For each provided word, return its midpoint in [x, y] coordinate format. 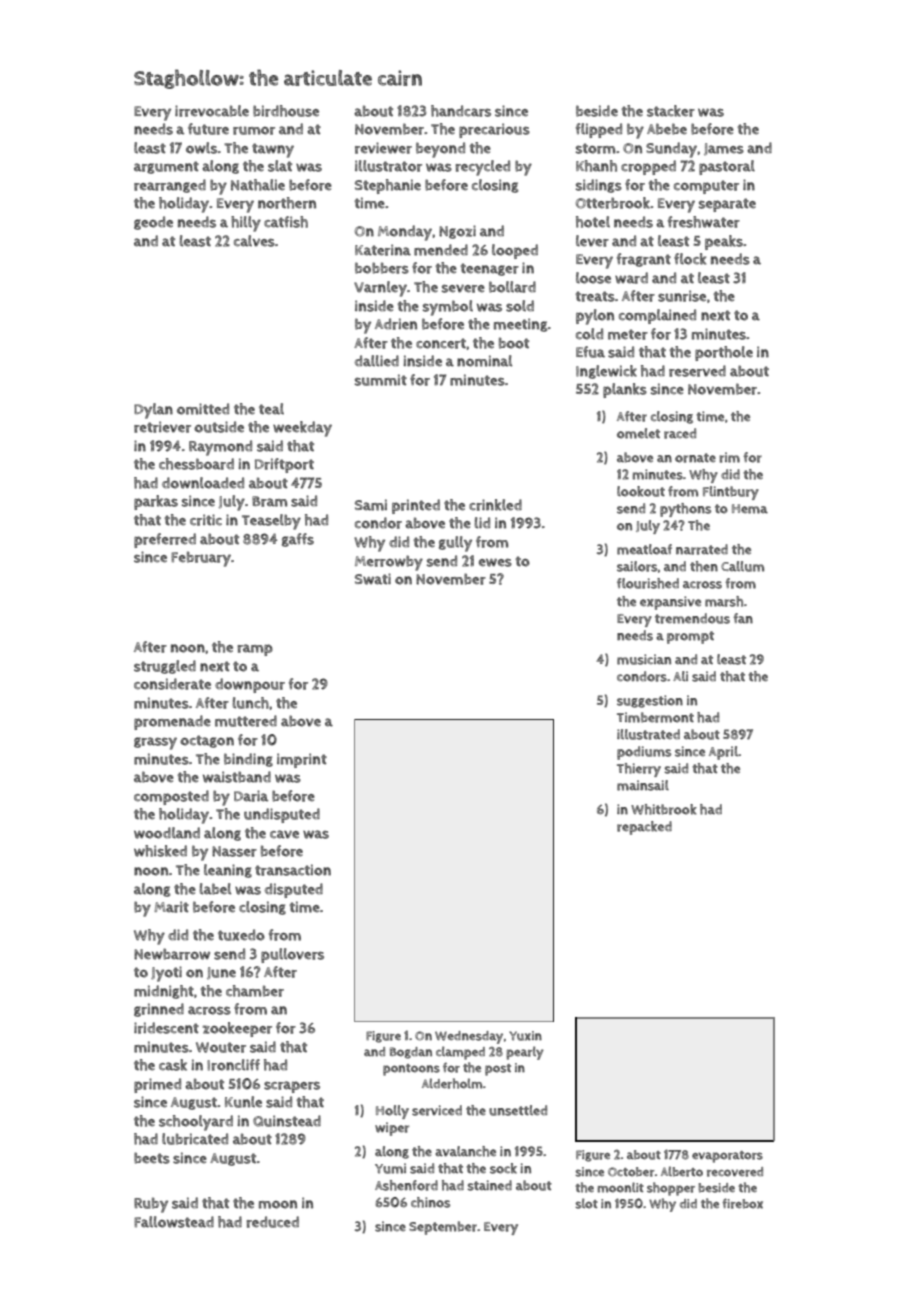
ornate [695, 458]
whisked [160, 851]
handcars [461, 111]
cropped [648, 167]
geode [153, 223]
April [723, 753]
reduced [273, 1222]
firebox [742, 1203]
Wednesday [469, 1037]
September [443, 1228]
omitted [203, 409]
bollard [512, 287]
